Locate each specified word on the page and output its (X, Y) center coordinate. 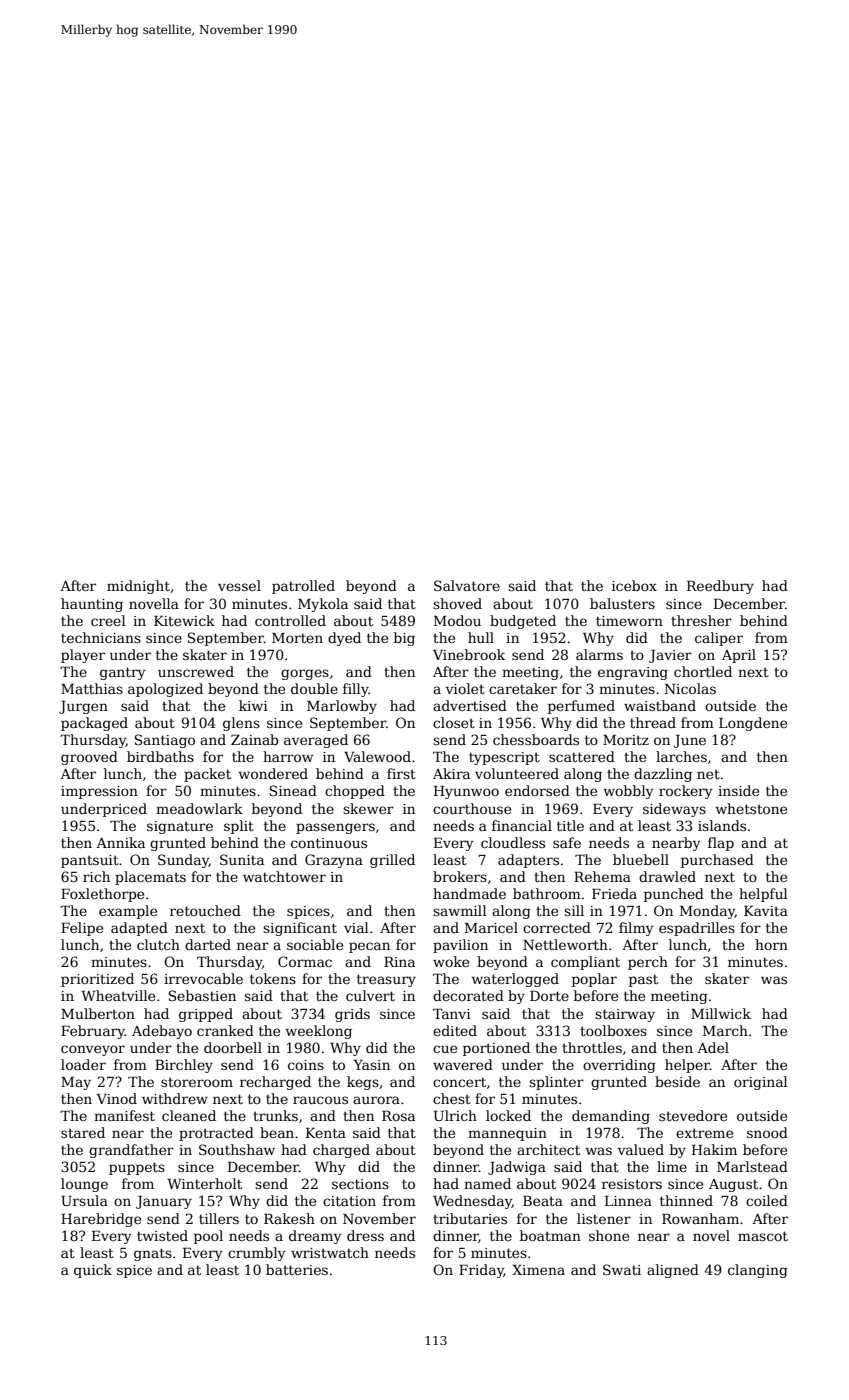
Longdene (753, 724)
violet (465, 688)
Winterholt (204, 1183)
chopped (355, 792)
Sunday (183, 861)
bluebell (641, 859)
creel (108, 620)
